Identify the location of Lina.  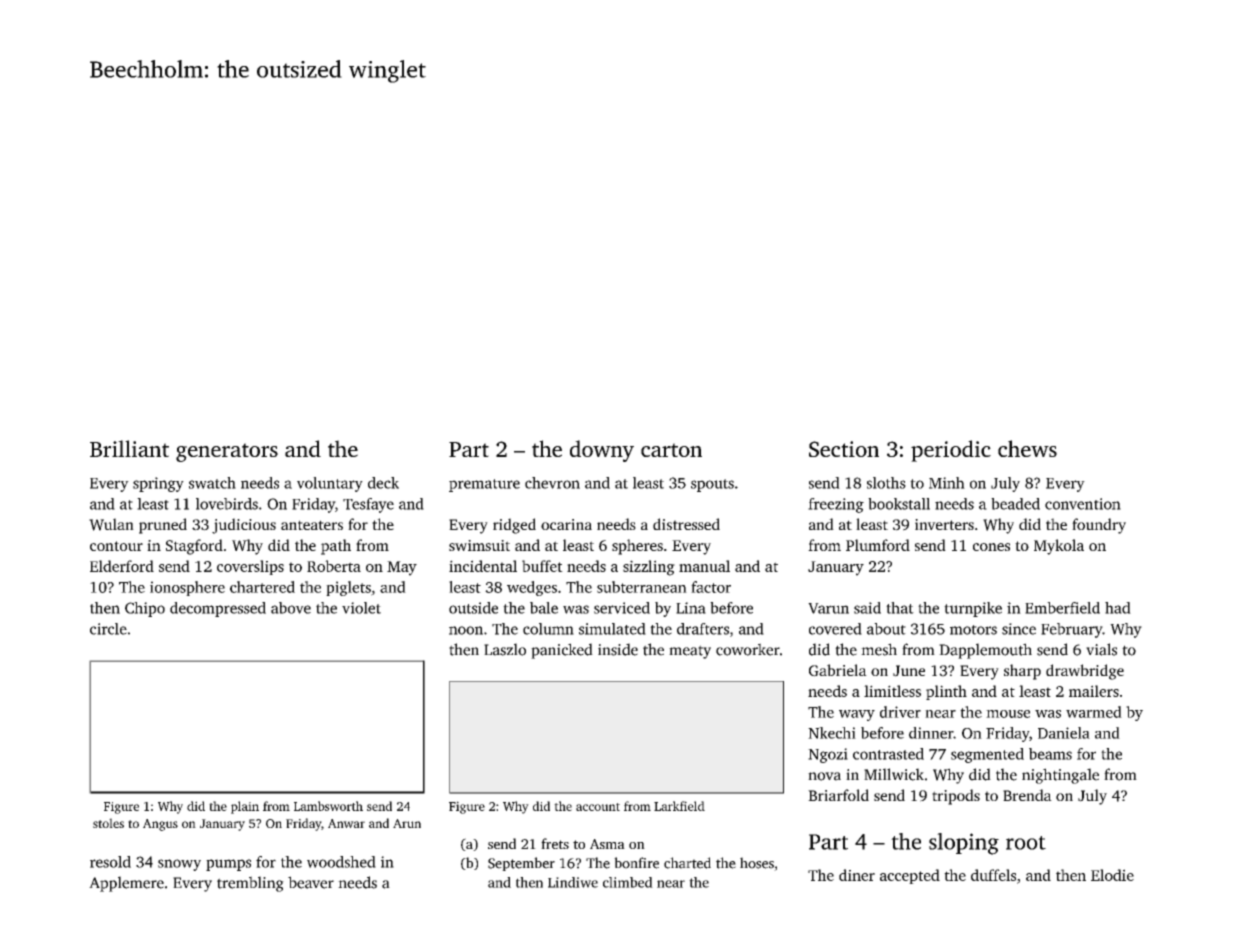
(691, 608).
